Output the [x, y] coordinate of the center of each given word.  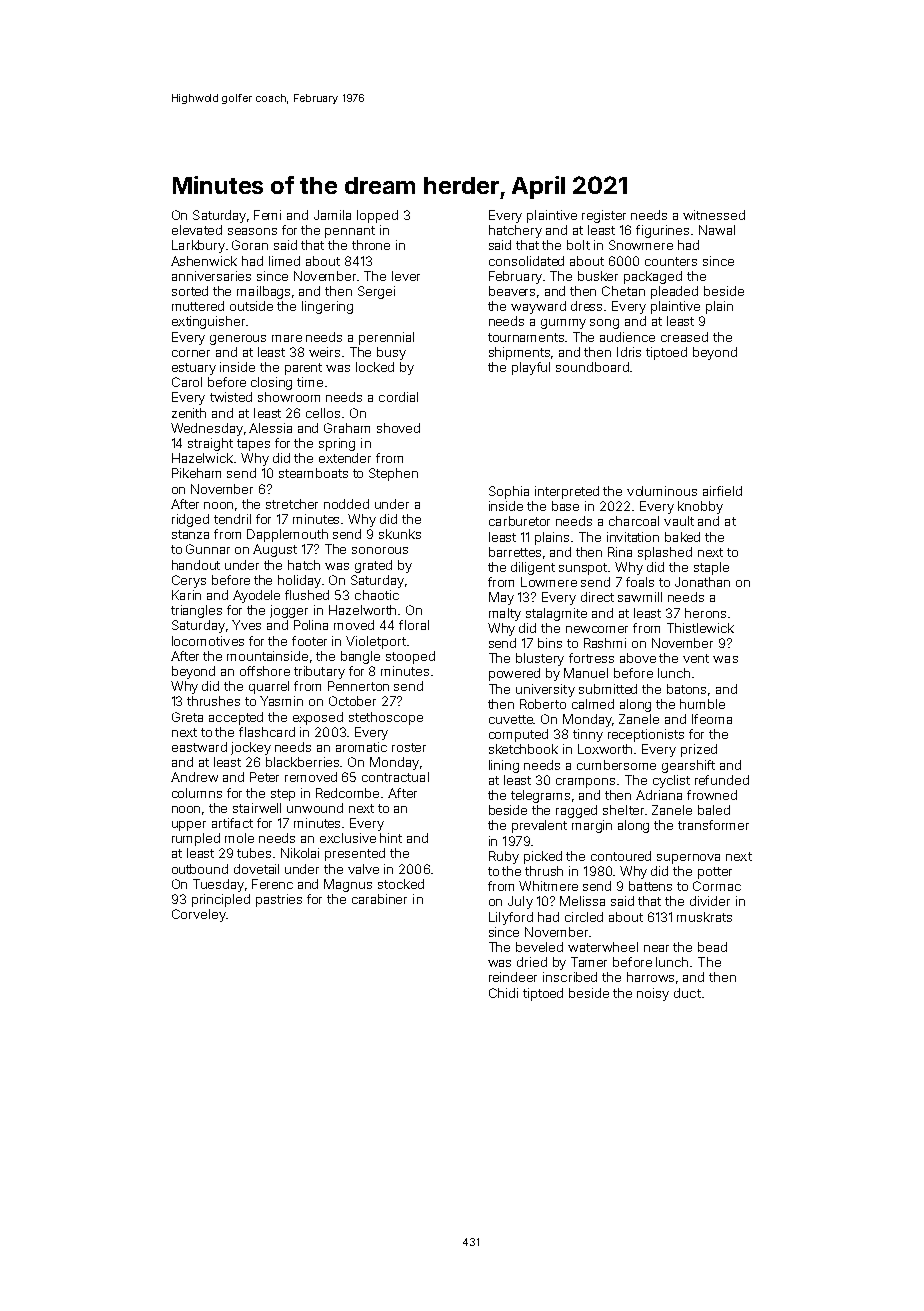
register [604, 216]
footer [309, 641]
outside [251, 306]
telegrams [540, 796]
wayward [538, 307]
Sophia [509, 492]
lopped [377, 216]
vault [679, 521]
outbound [200, 869]
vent [696, 658]
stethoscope [386, 718]
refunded [722, 780]
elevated [197, 230]
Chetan [623, 291]
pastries [279, 900]
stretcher [292, 504]
